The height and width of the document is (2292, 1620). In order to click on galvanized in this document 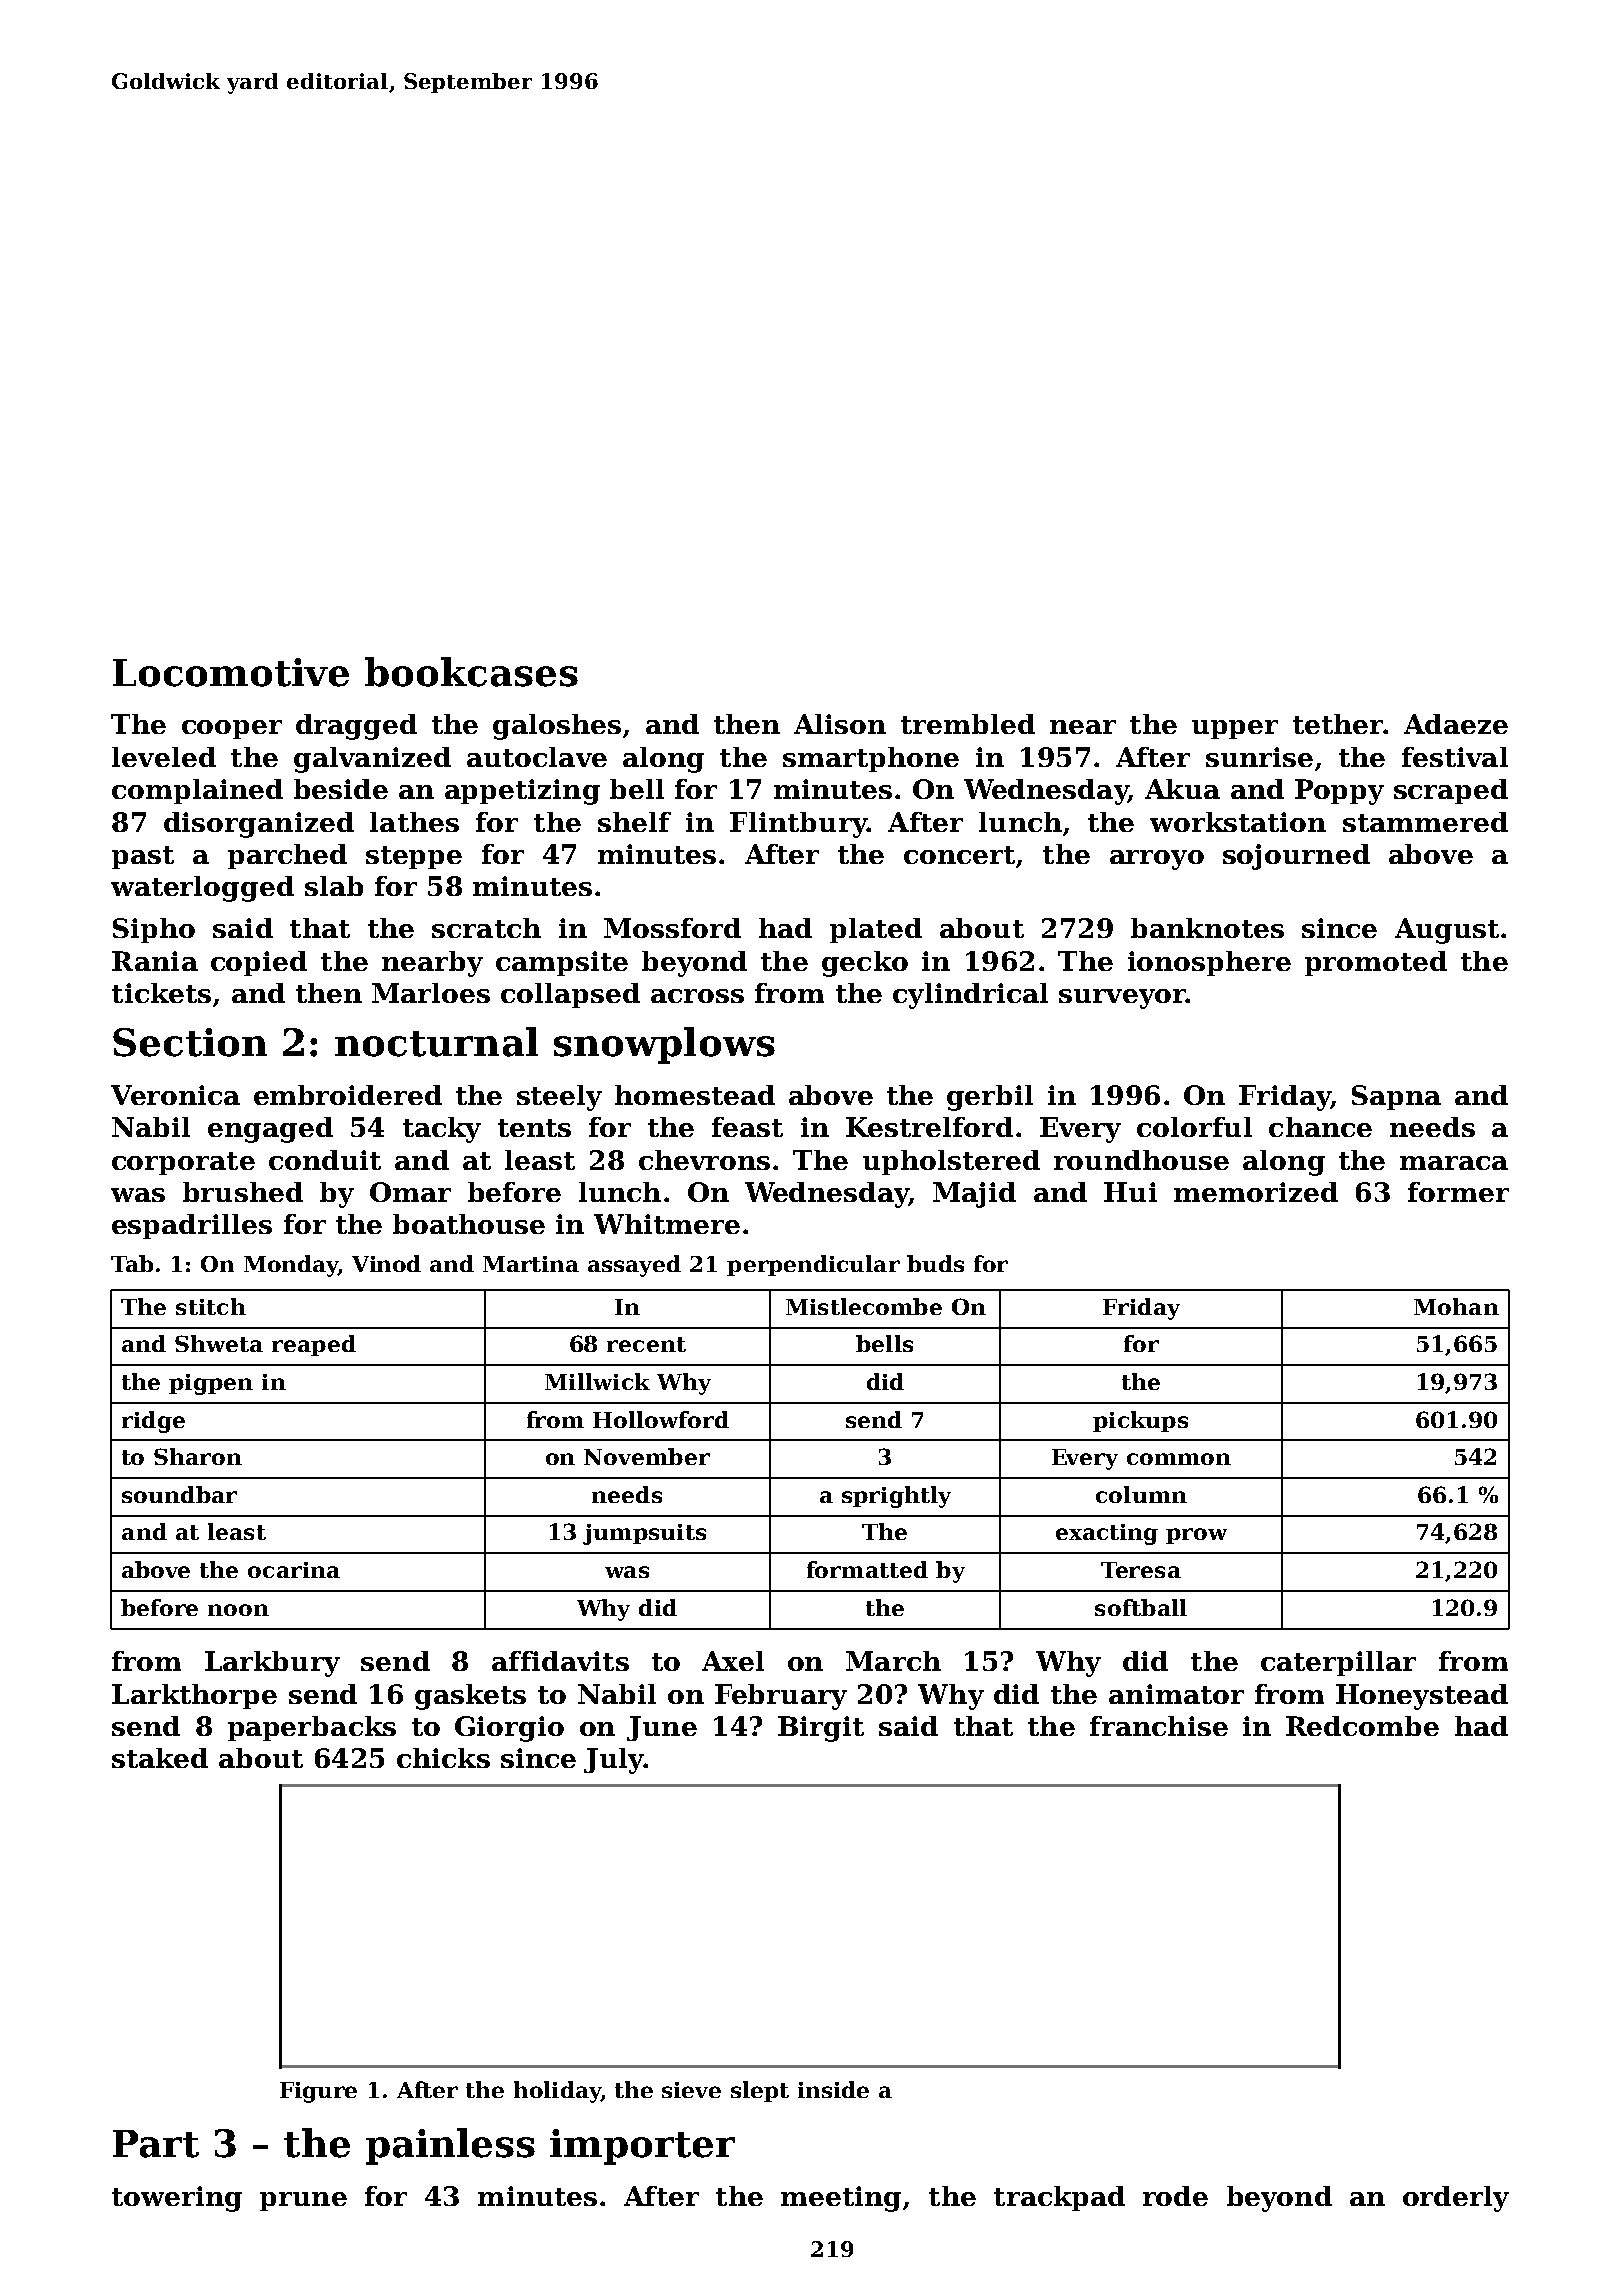, I will do `click(372, 760)`.
